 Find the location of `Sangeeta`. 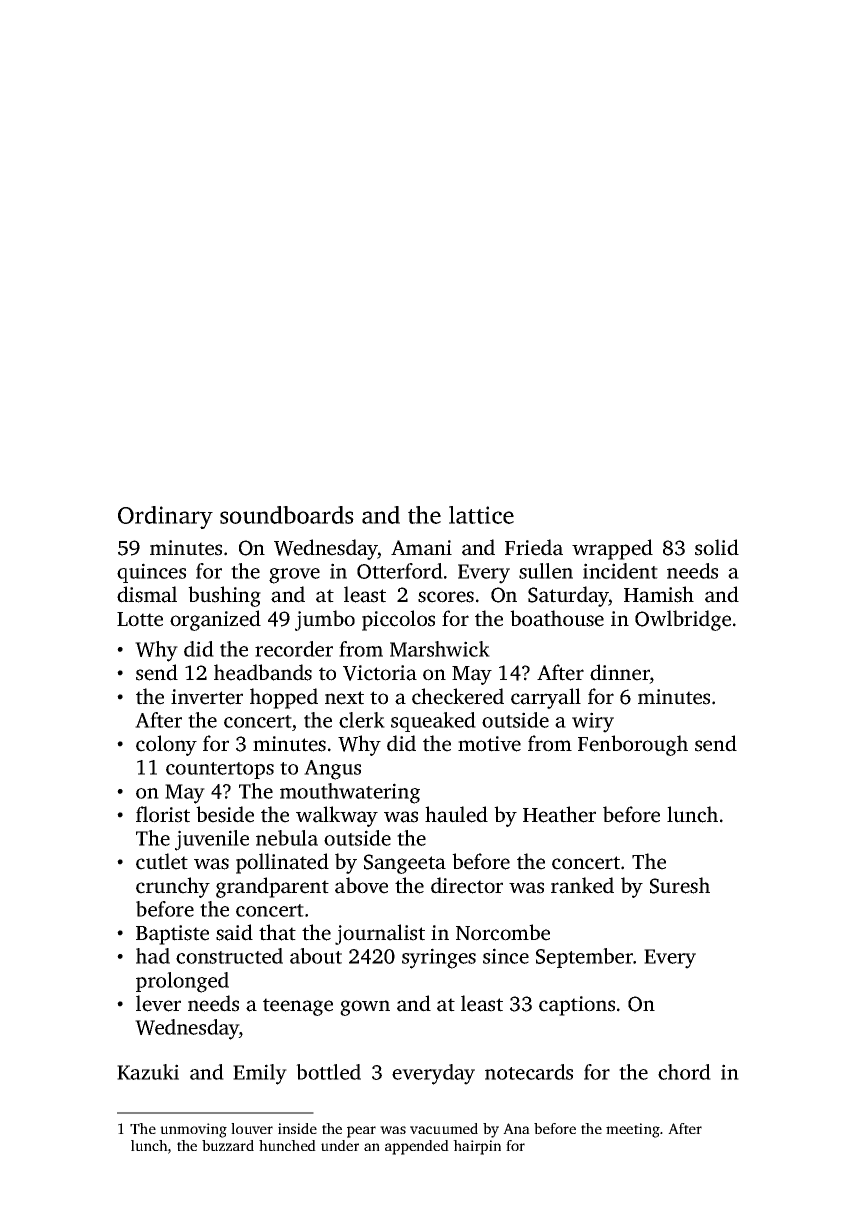

Sangeeta is located at coordinates (405, 864).
